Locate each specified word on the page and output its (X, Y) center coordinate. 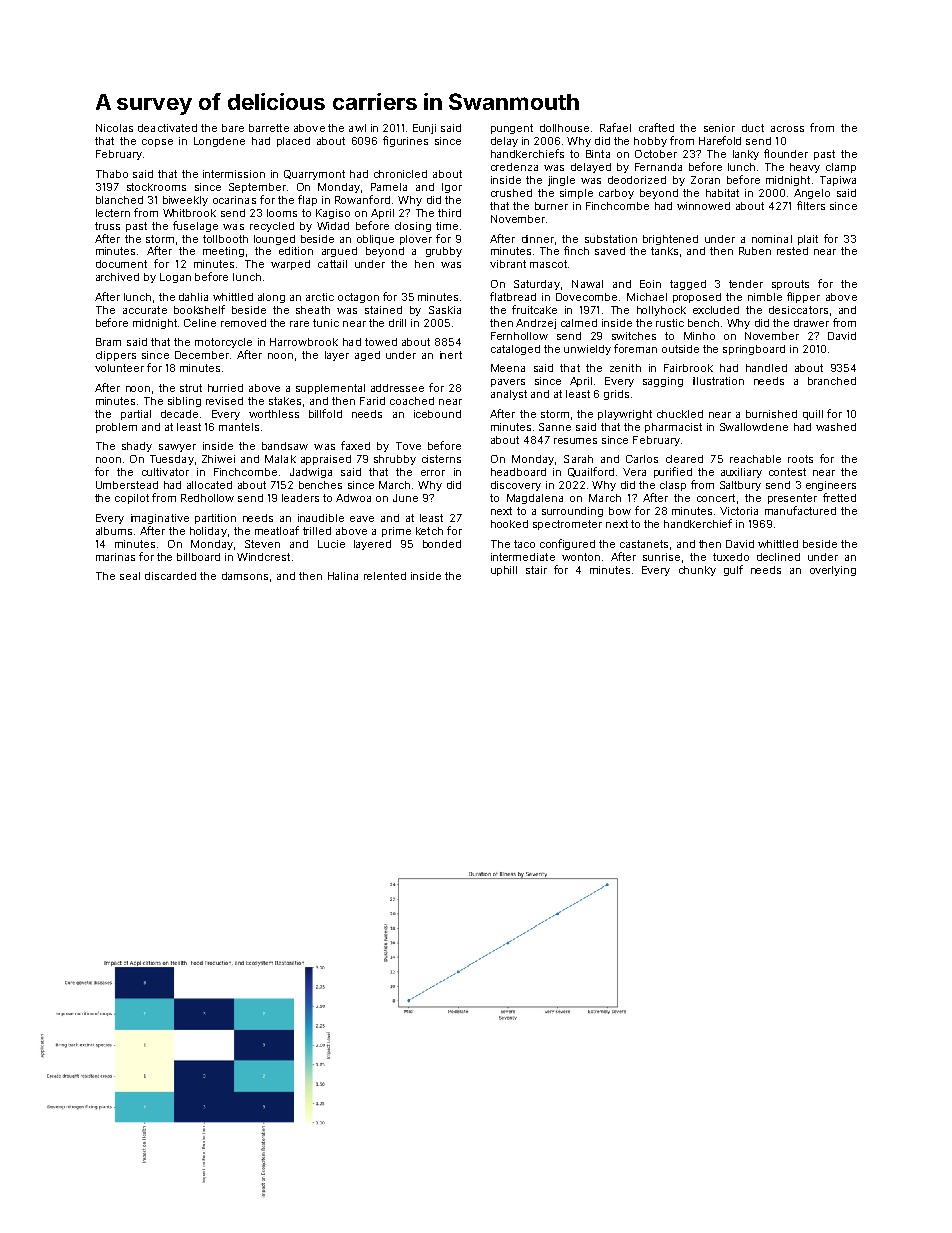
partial (136, 415)
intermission (234, 174)
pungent (512, 129)
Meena (508, 368)
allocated (209, 485)
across (787, 129)
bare (233, 128)
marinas (115, 557)
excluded (716, 310)
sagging (663, 382)
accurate (145, 310)
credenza (514, 167)
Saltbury (740, 486)
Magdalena (535, 499)
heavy (805, 168)
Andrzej (536, 324)
